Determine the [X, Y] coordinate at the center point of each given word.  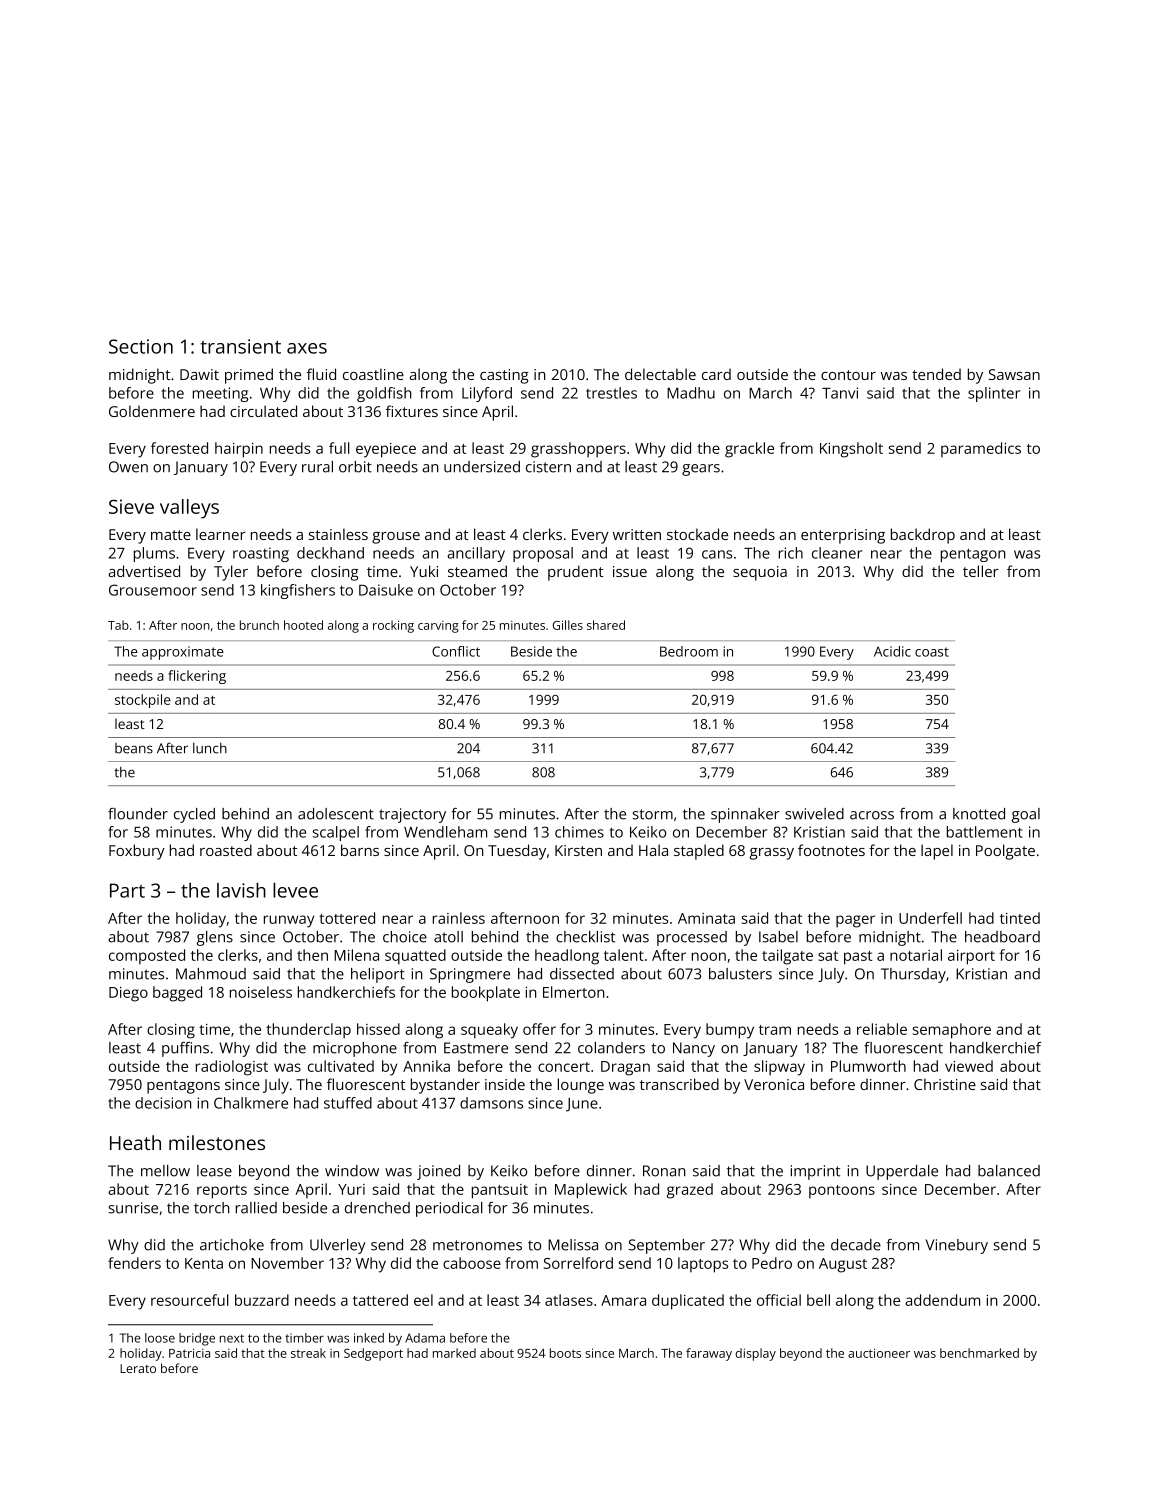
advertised [144, 571]
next [232, 1338]
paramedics [981, 449]
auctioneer [879, 1353]
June [582, 1105]
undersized [482, 467]
